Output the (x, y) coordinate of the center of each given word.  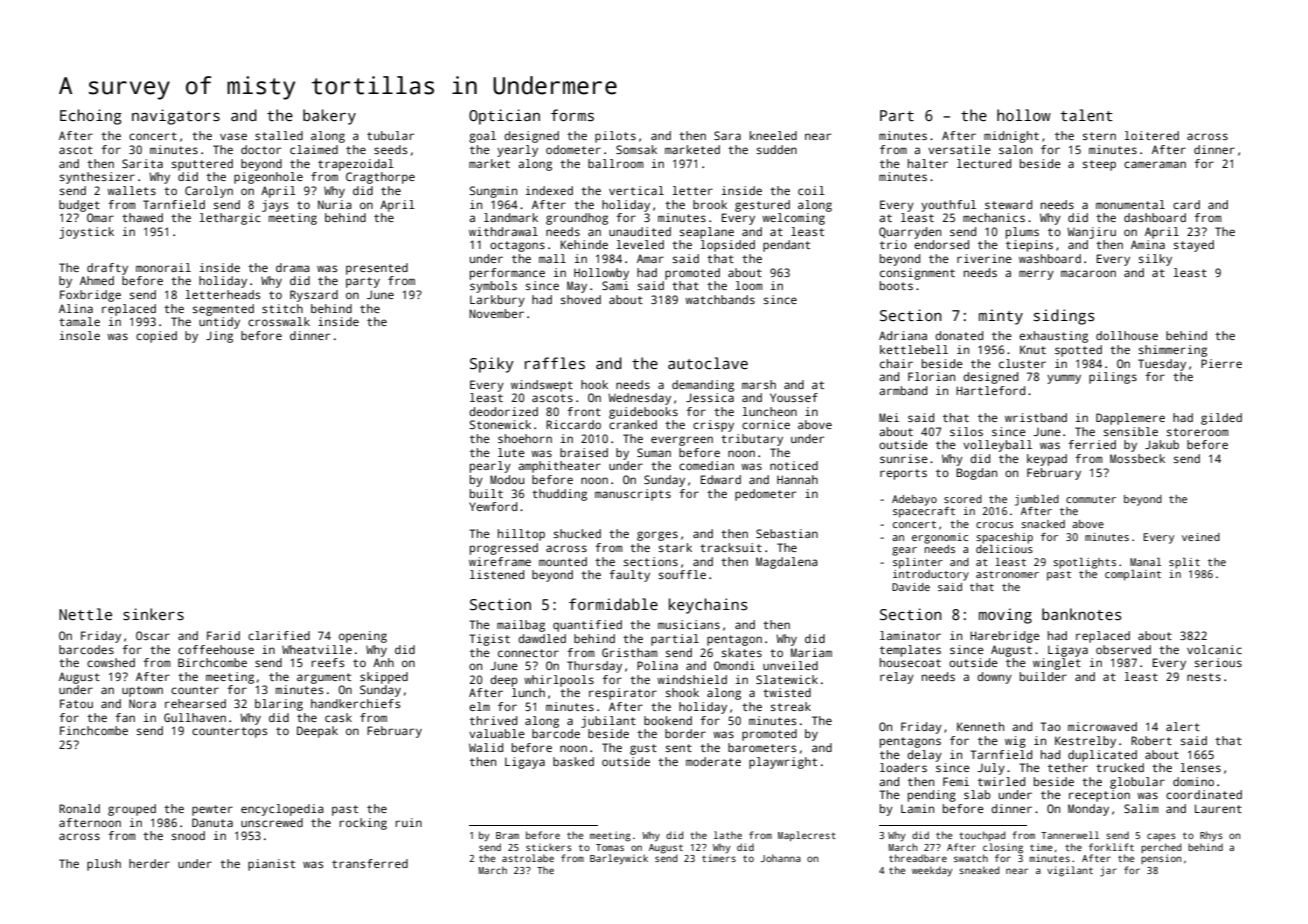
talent (1086, 115)
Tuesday (1162, 365)
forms (572, 115)
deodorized (503, 411)
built (486, 493)
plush (104, 865)
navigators (176, 117)
